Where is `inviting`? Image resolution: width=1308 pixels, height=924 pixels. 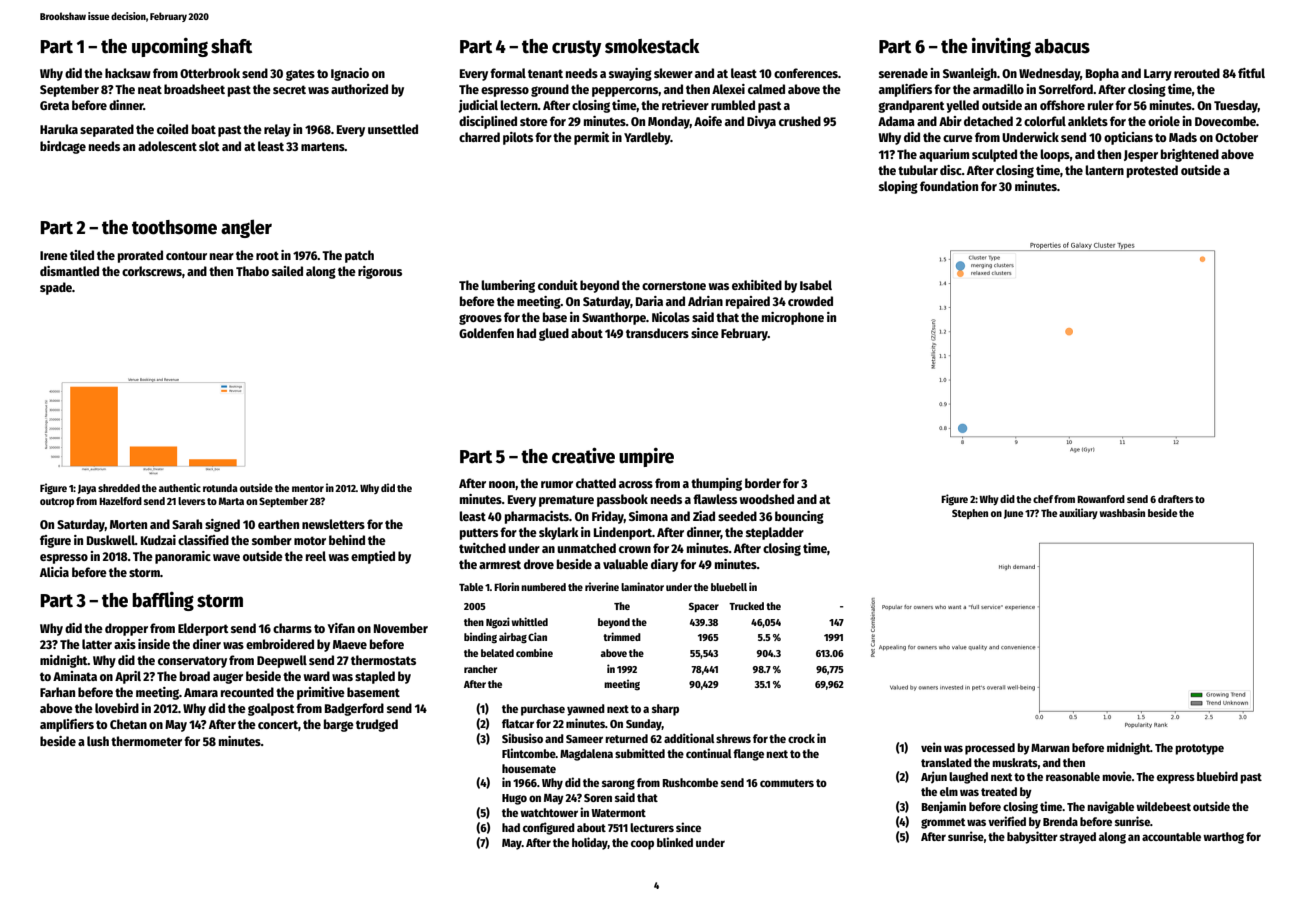 inviting is located at coordinates (1001, 47).
